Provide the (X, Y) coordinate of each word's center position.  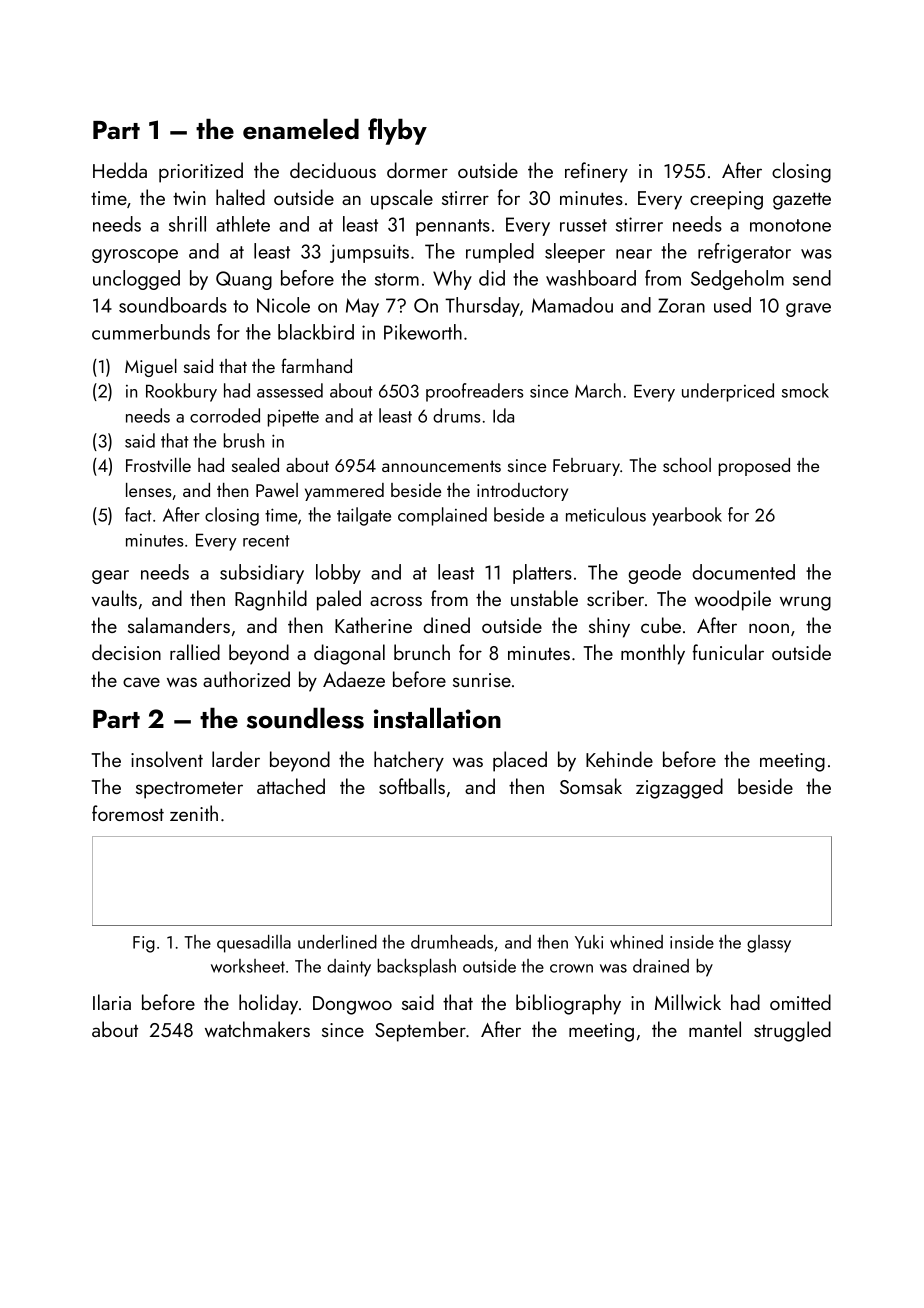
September (420, 1031)
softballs (412, 786)
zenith (194, 813)
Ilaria (112, 1002)
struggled (792, 1031)
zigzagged (679, 788)
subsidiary (262, 574)
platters (542, 574)
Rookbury (181, 392)
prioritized (201, 172)
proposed (754, 467)
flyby (397, 131)
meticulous (606, 514)
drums (456, 415)
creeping (726, 200)
